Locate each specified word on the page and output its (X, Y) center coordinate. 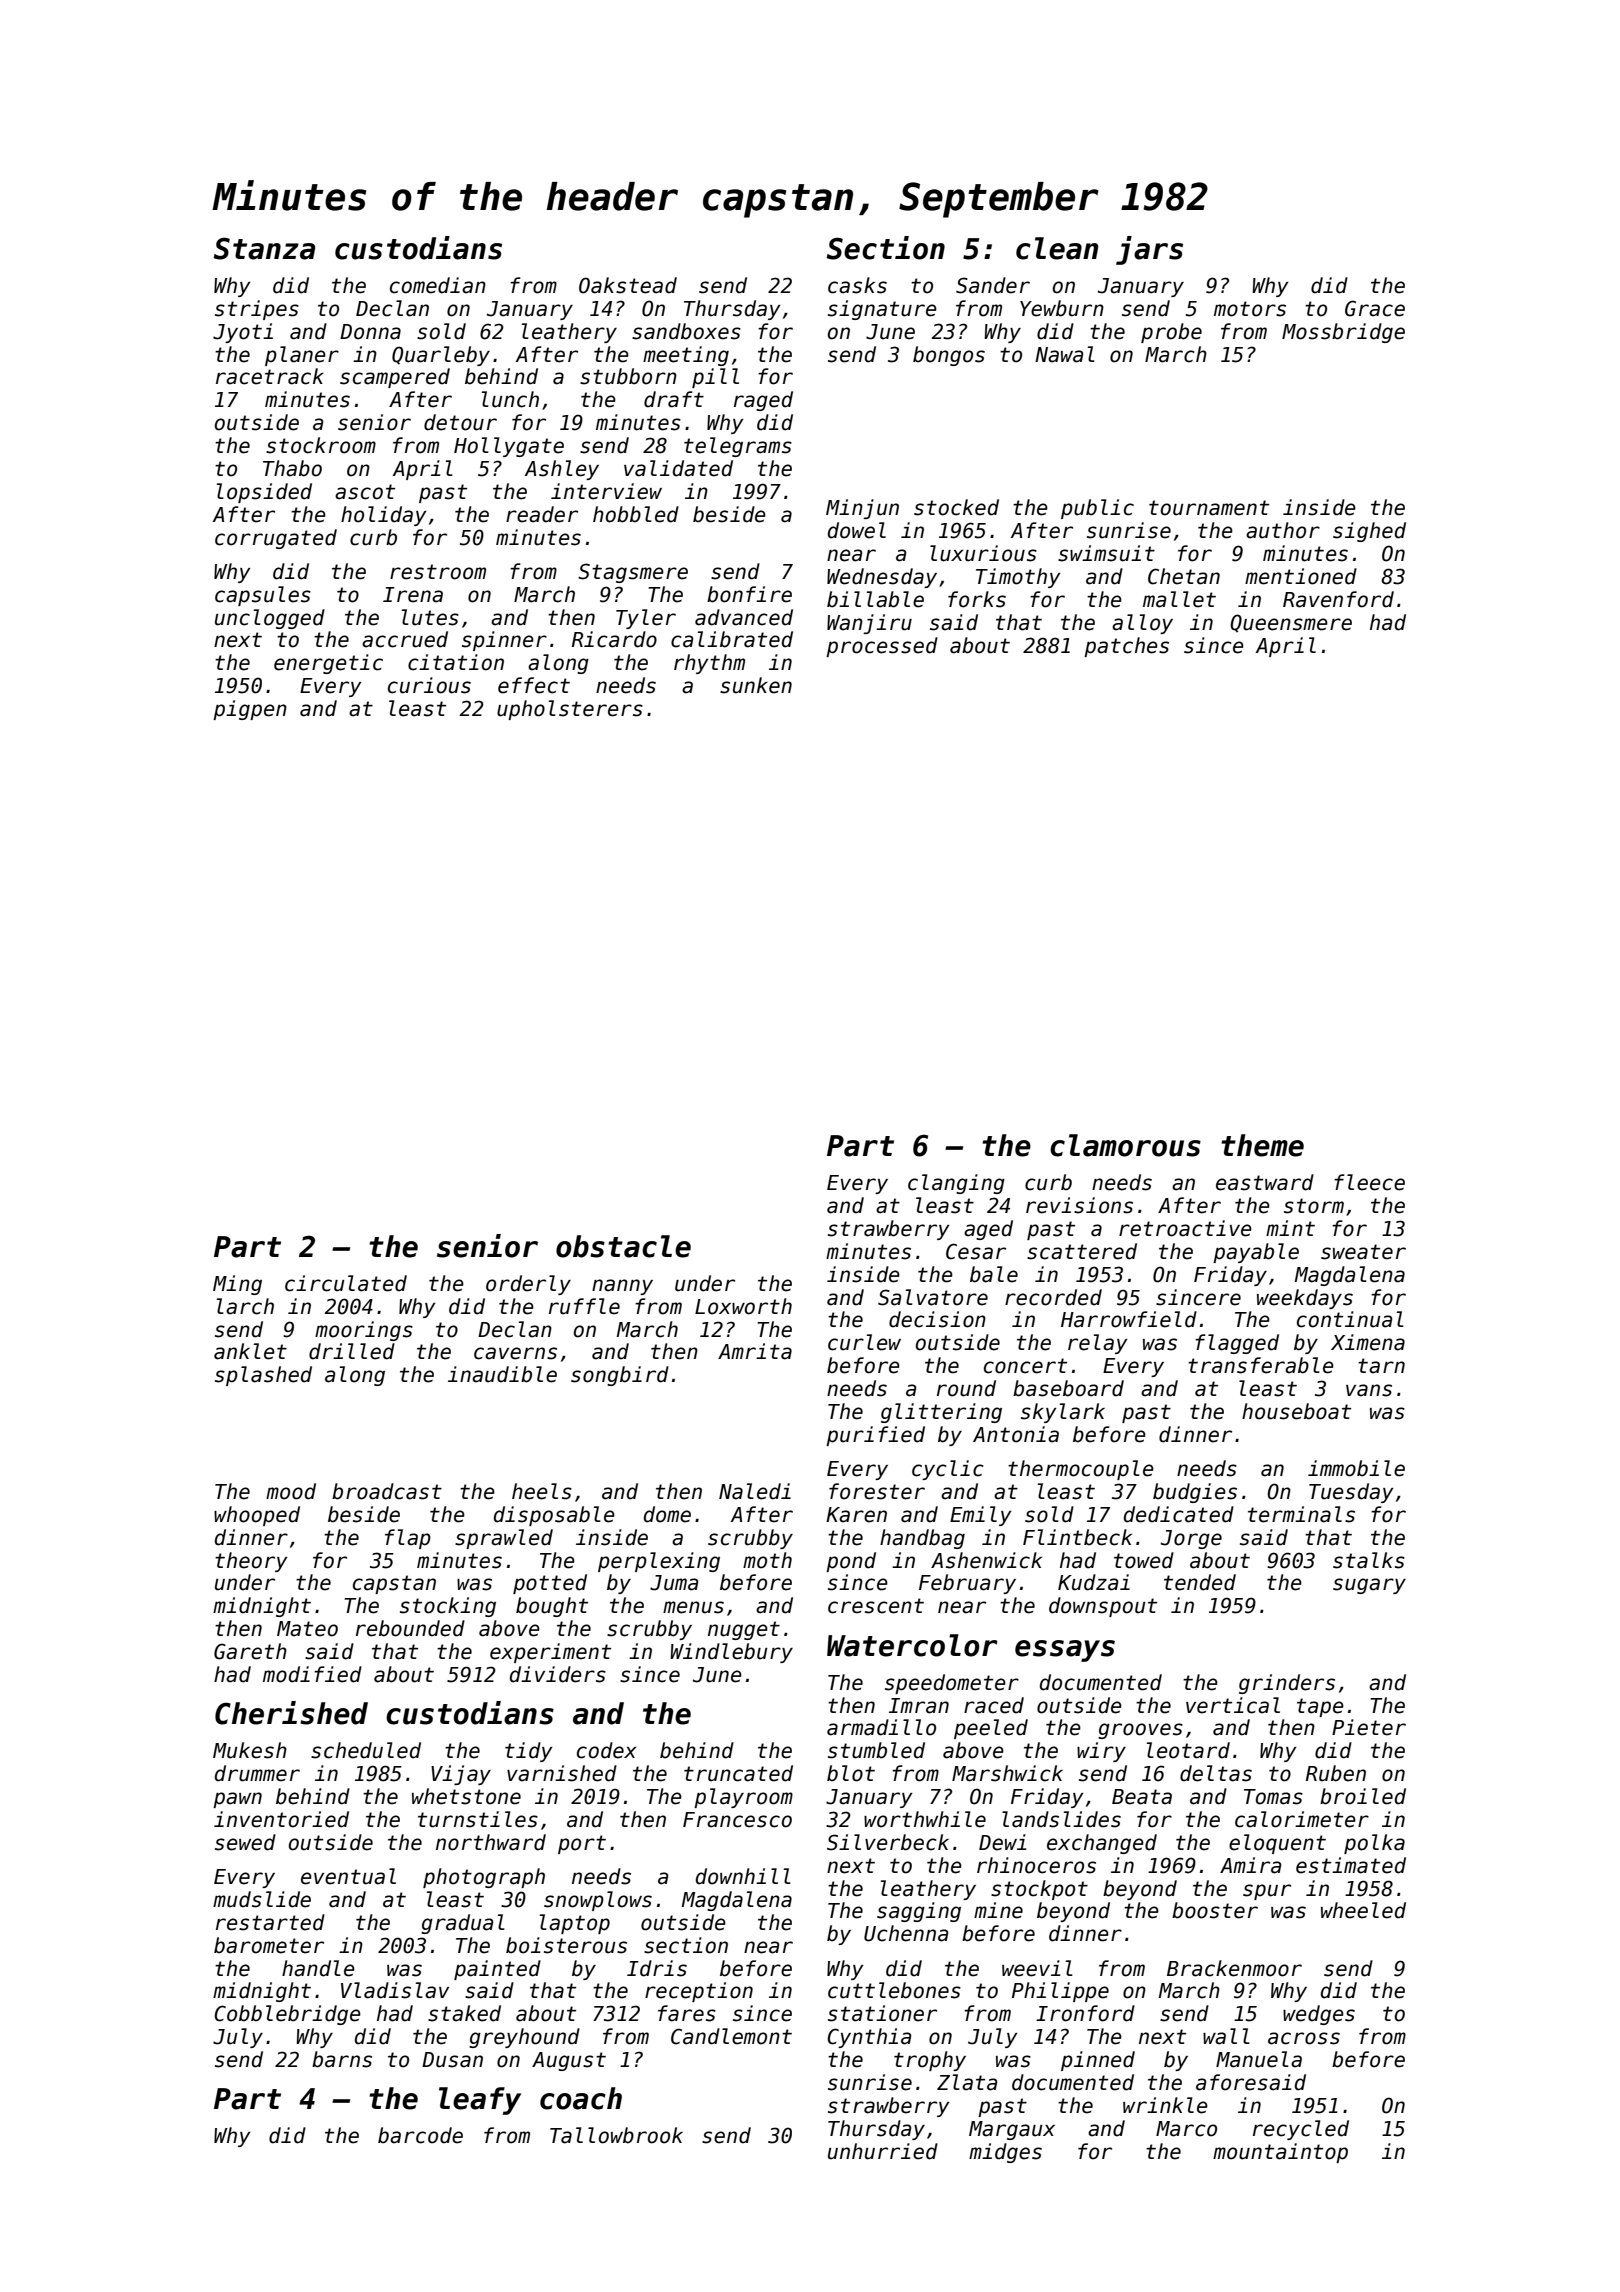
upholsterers (570, 710)
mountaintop (1280, 2153)
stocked (956, 507)
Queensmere (1291, 623)
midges (1005, 2153)
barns (342, 2059)
